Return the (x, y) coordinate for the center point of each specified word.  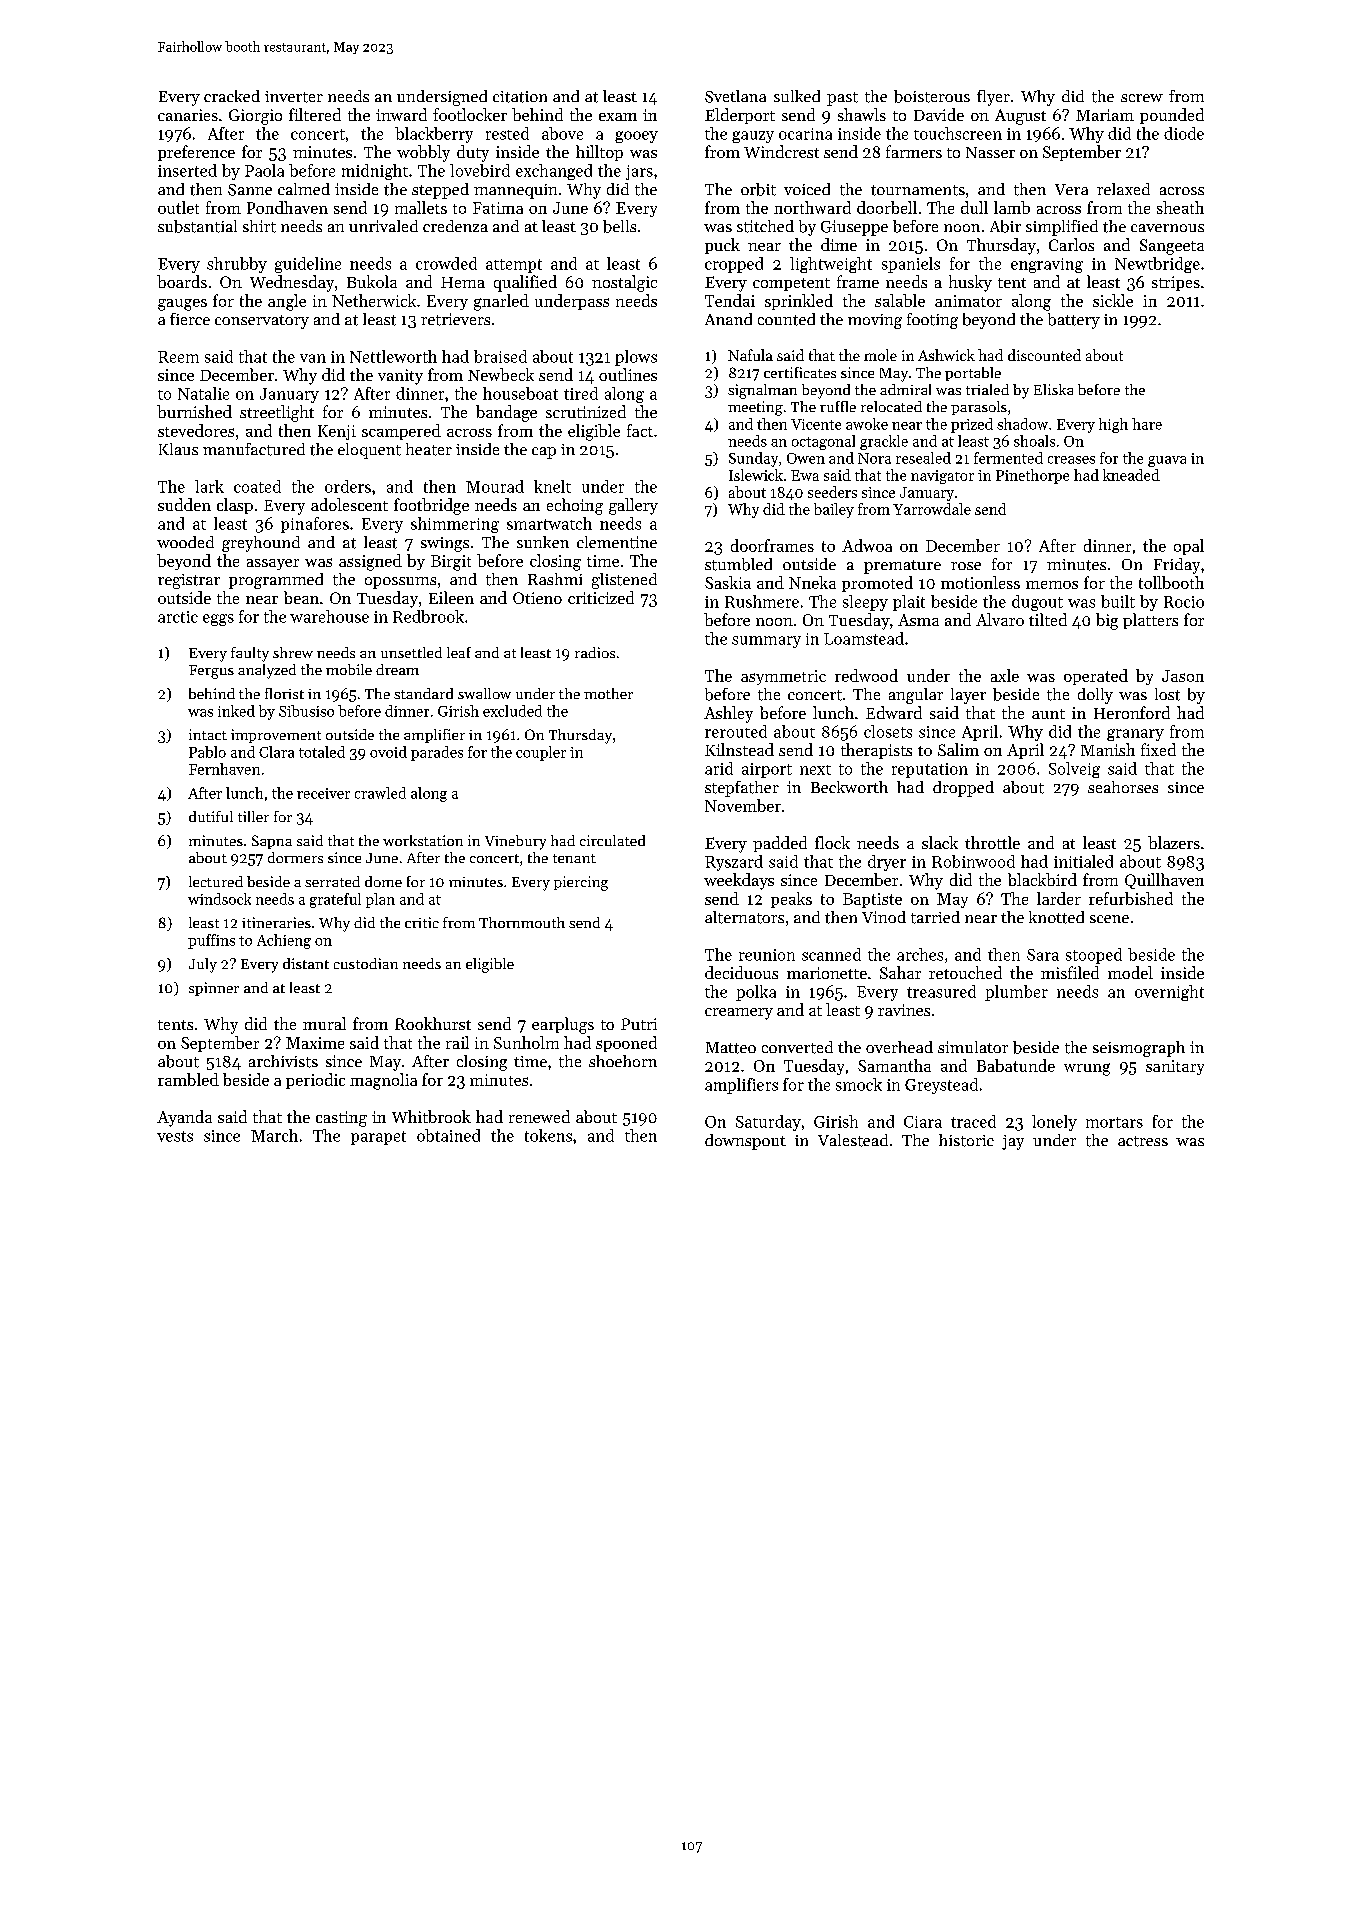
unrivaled (383, 226)
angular (916, 696)
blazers (1174, 842)
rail (457, 1042)
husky (970, 283)
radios (595, 652)
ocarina (805, 134)
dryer (887, 863)
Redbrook (428, 616)
